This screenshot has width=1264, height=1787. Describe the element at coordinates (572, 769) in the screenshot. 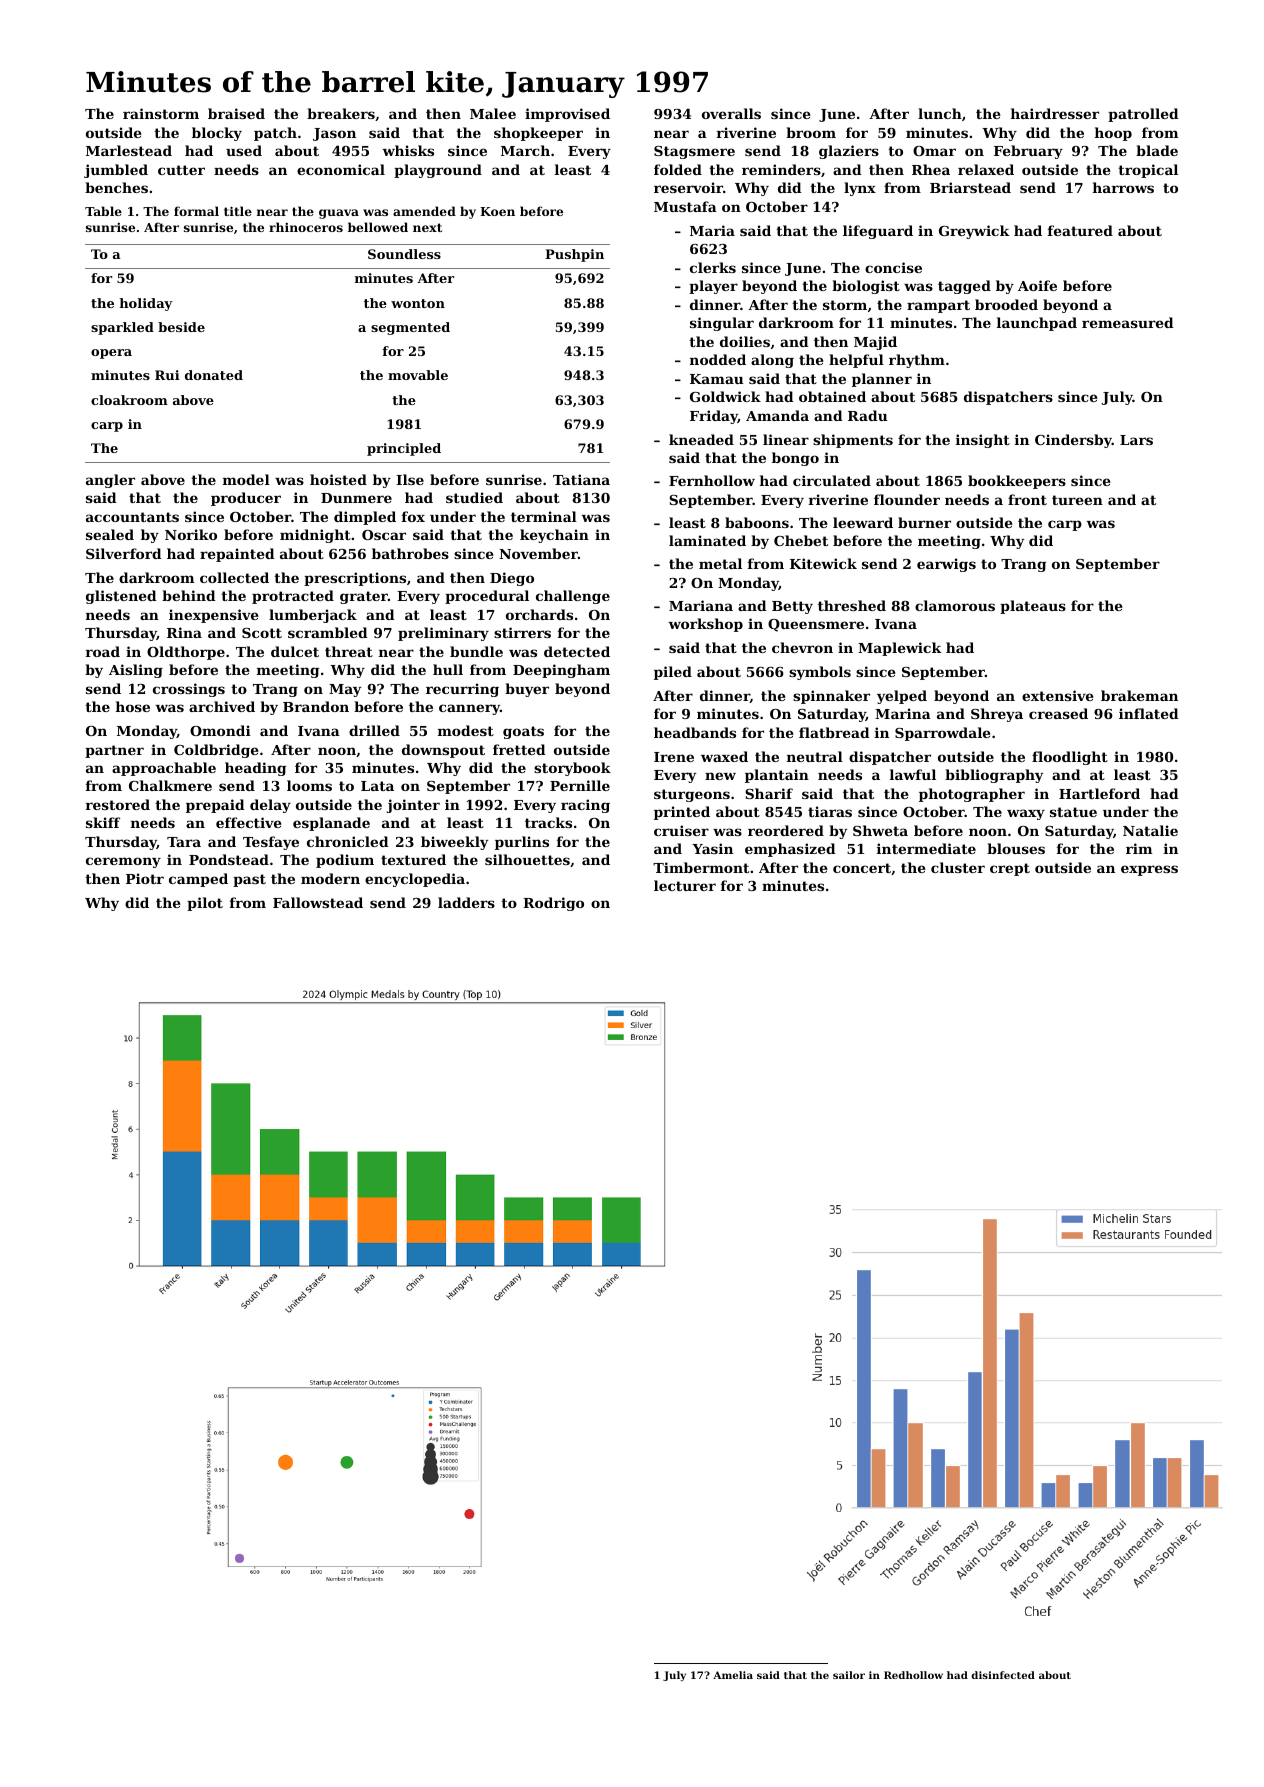

I see `storybook` at that location.
